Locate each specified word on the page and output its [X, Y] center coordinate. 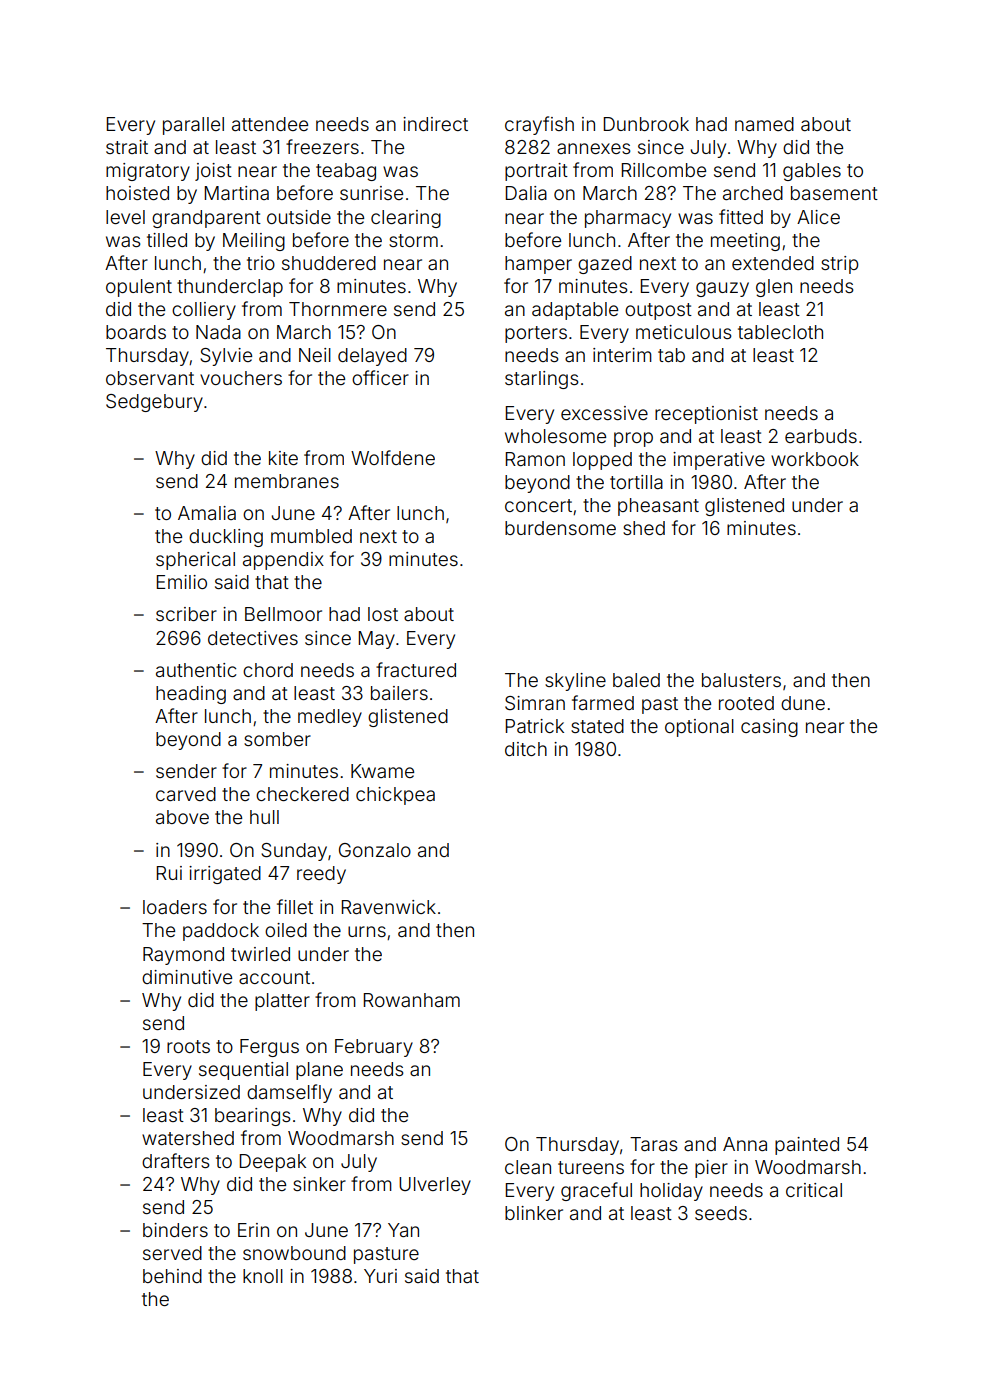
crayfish [539, 125]
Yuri [380, 1276]
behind [172, 1276]
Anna [745, 1144]
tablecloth [780, 332]
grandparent [206, 219]
